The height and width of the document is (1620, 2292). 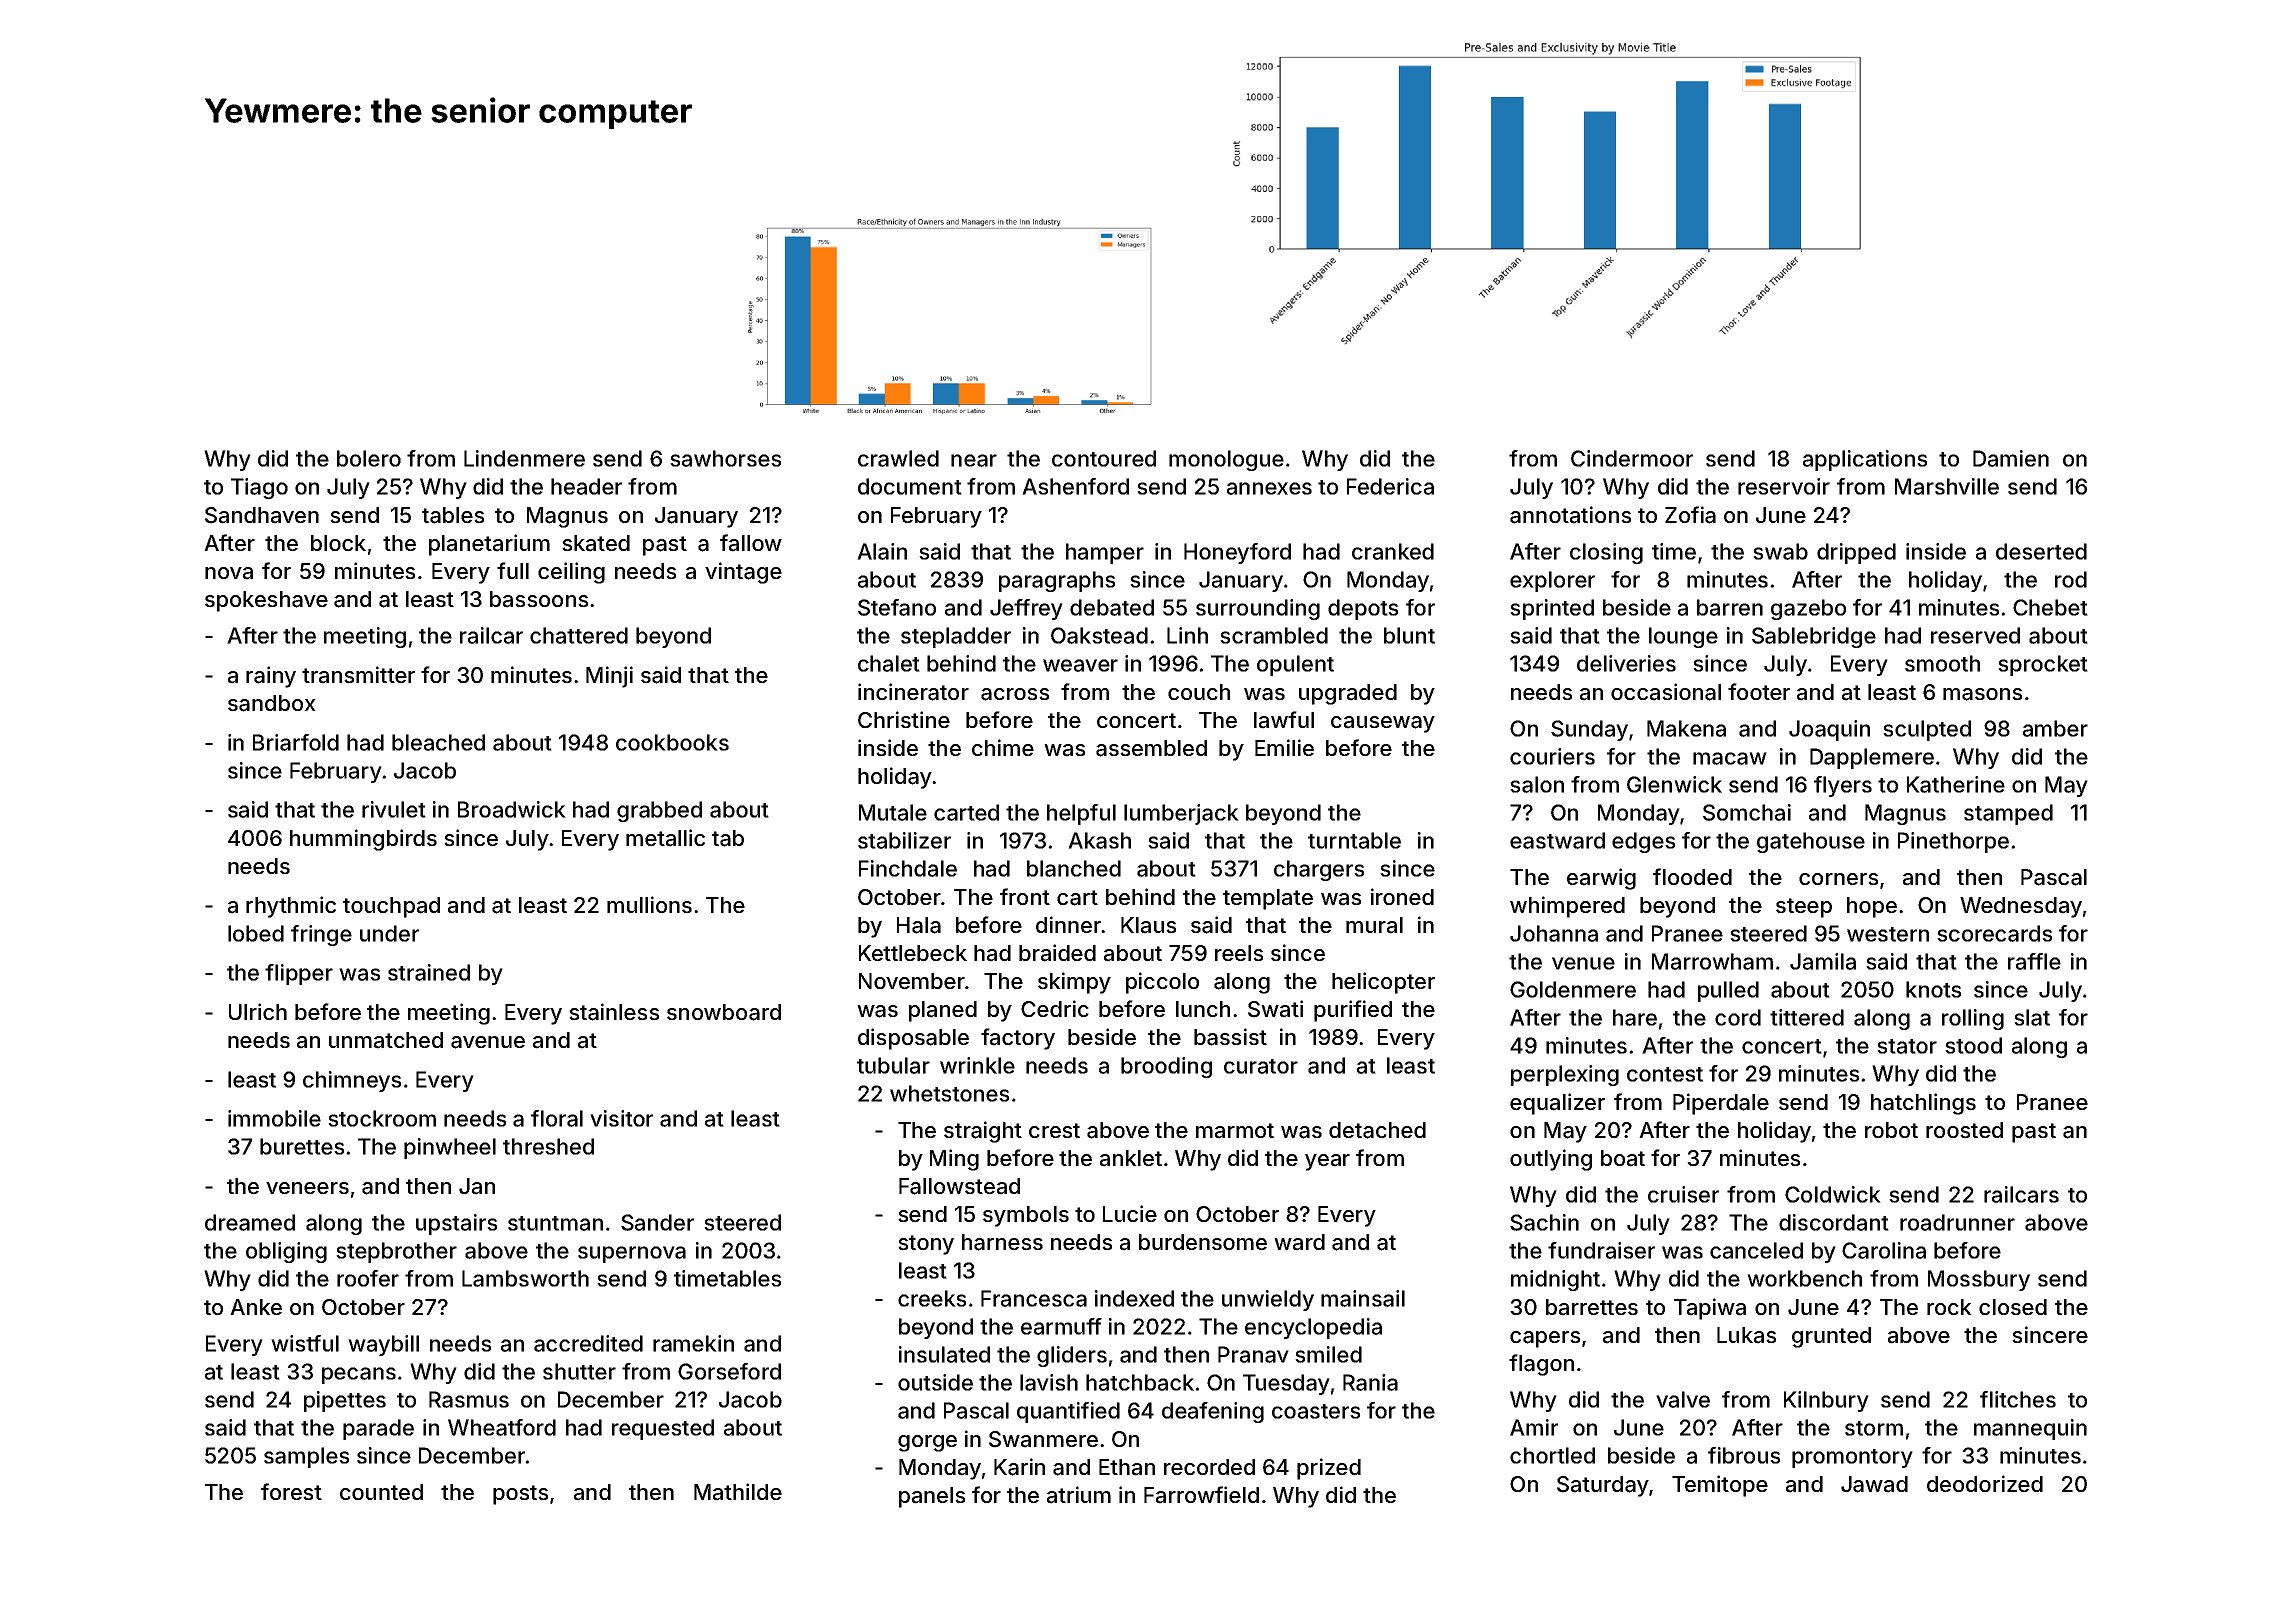 I want to click on posts, so click(x=520, y=1495).
